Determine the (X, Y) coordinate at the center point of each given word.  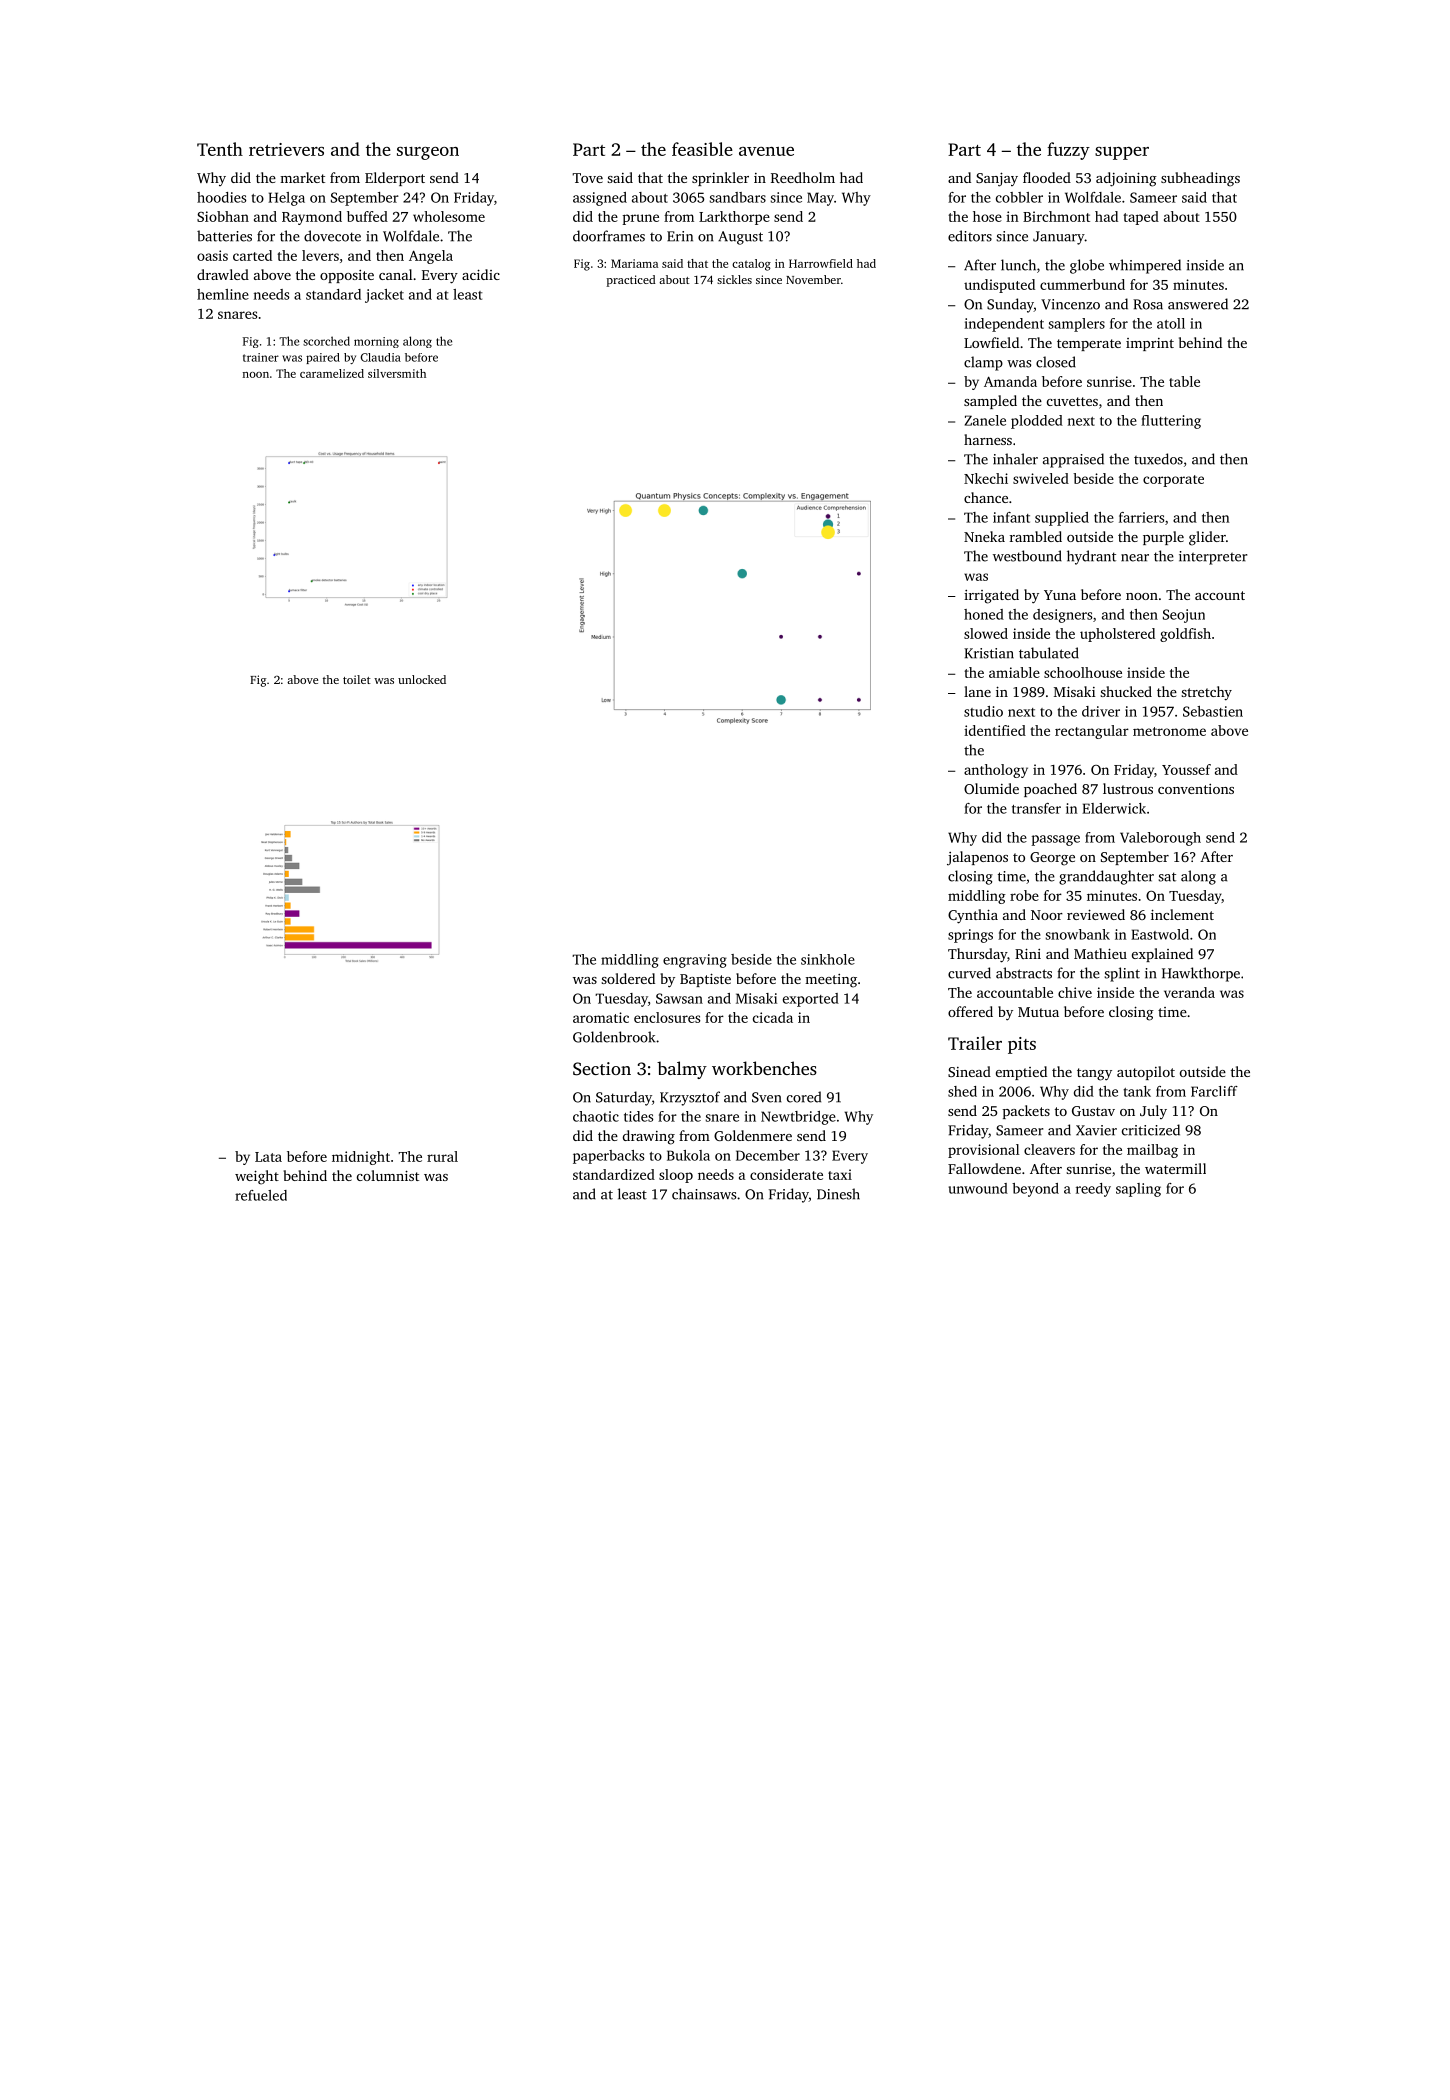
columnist (388, 1175)
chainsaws (704, 1194)
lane (977, 691)
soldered (628, 978)
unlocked (422, 679)
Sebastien (1213, 711)
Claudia (380, 357)
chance (986, 497)
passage (1055, 840)
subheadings (1200, 179)
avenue (766, 151)
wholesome (449, 216)
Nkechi (986, 478)
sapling (1138, 1190)
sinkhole (828, 959)
